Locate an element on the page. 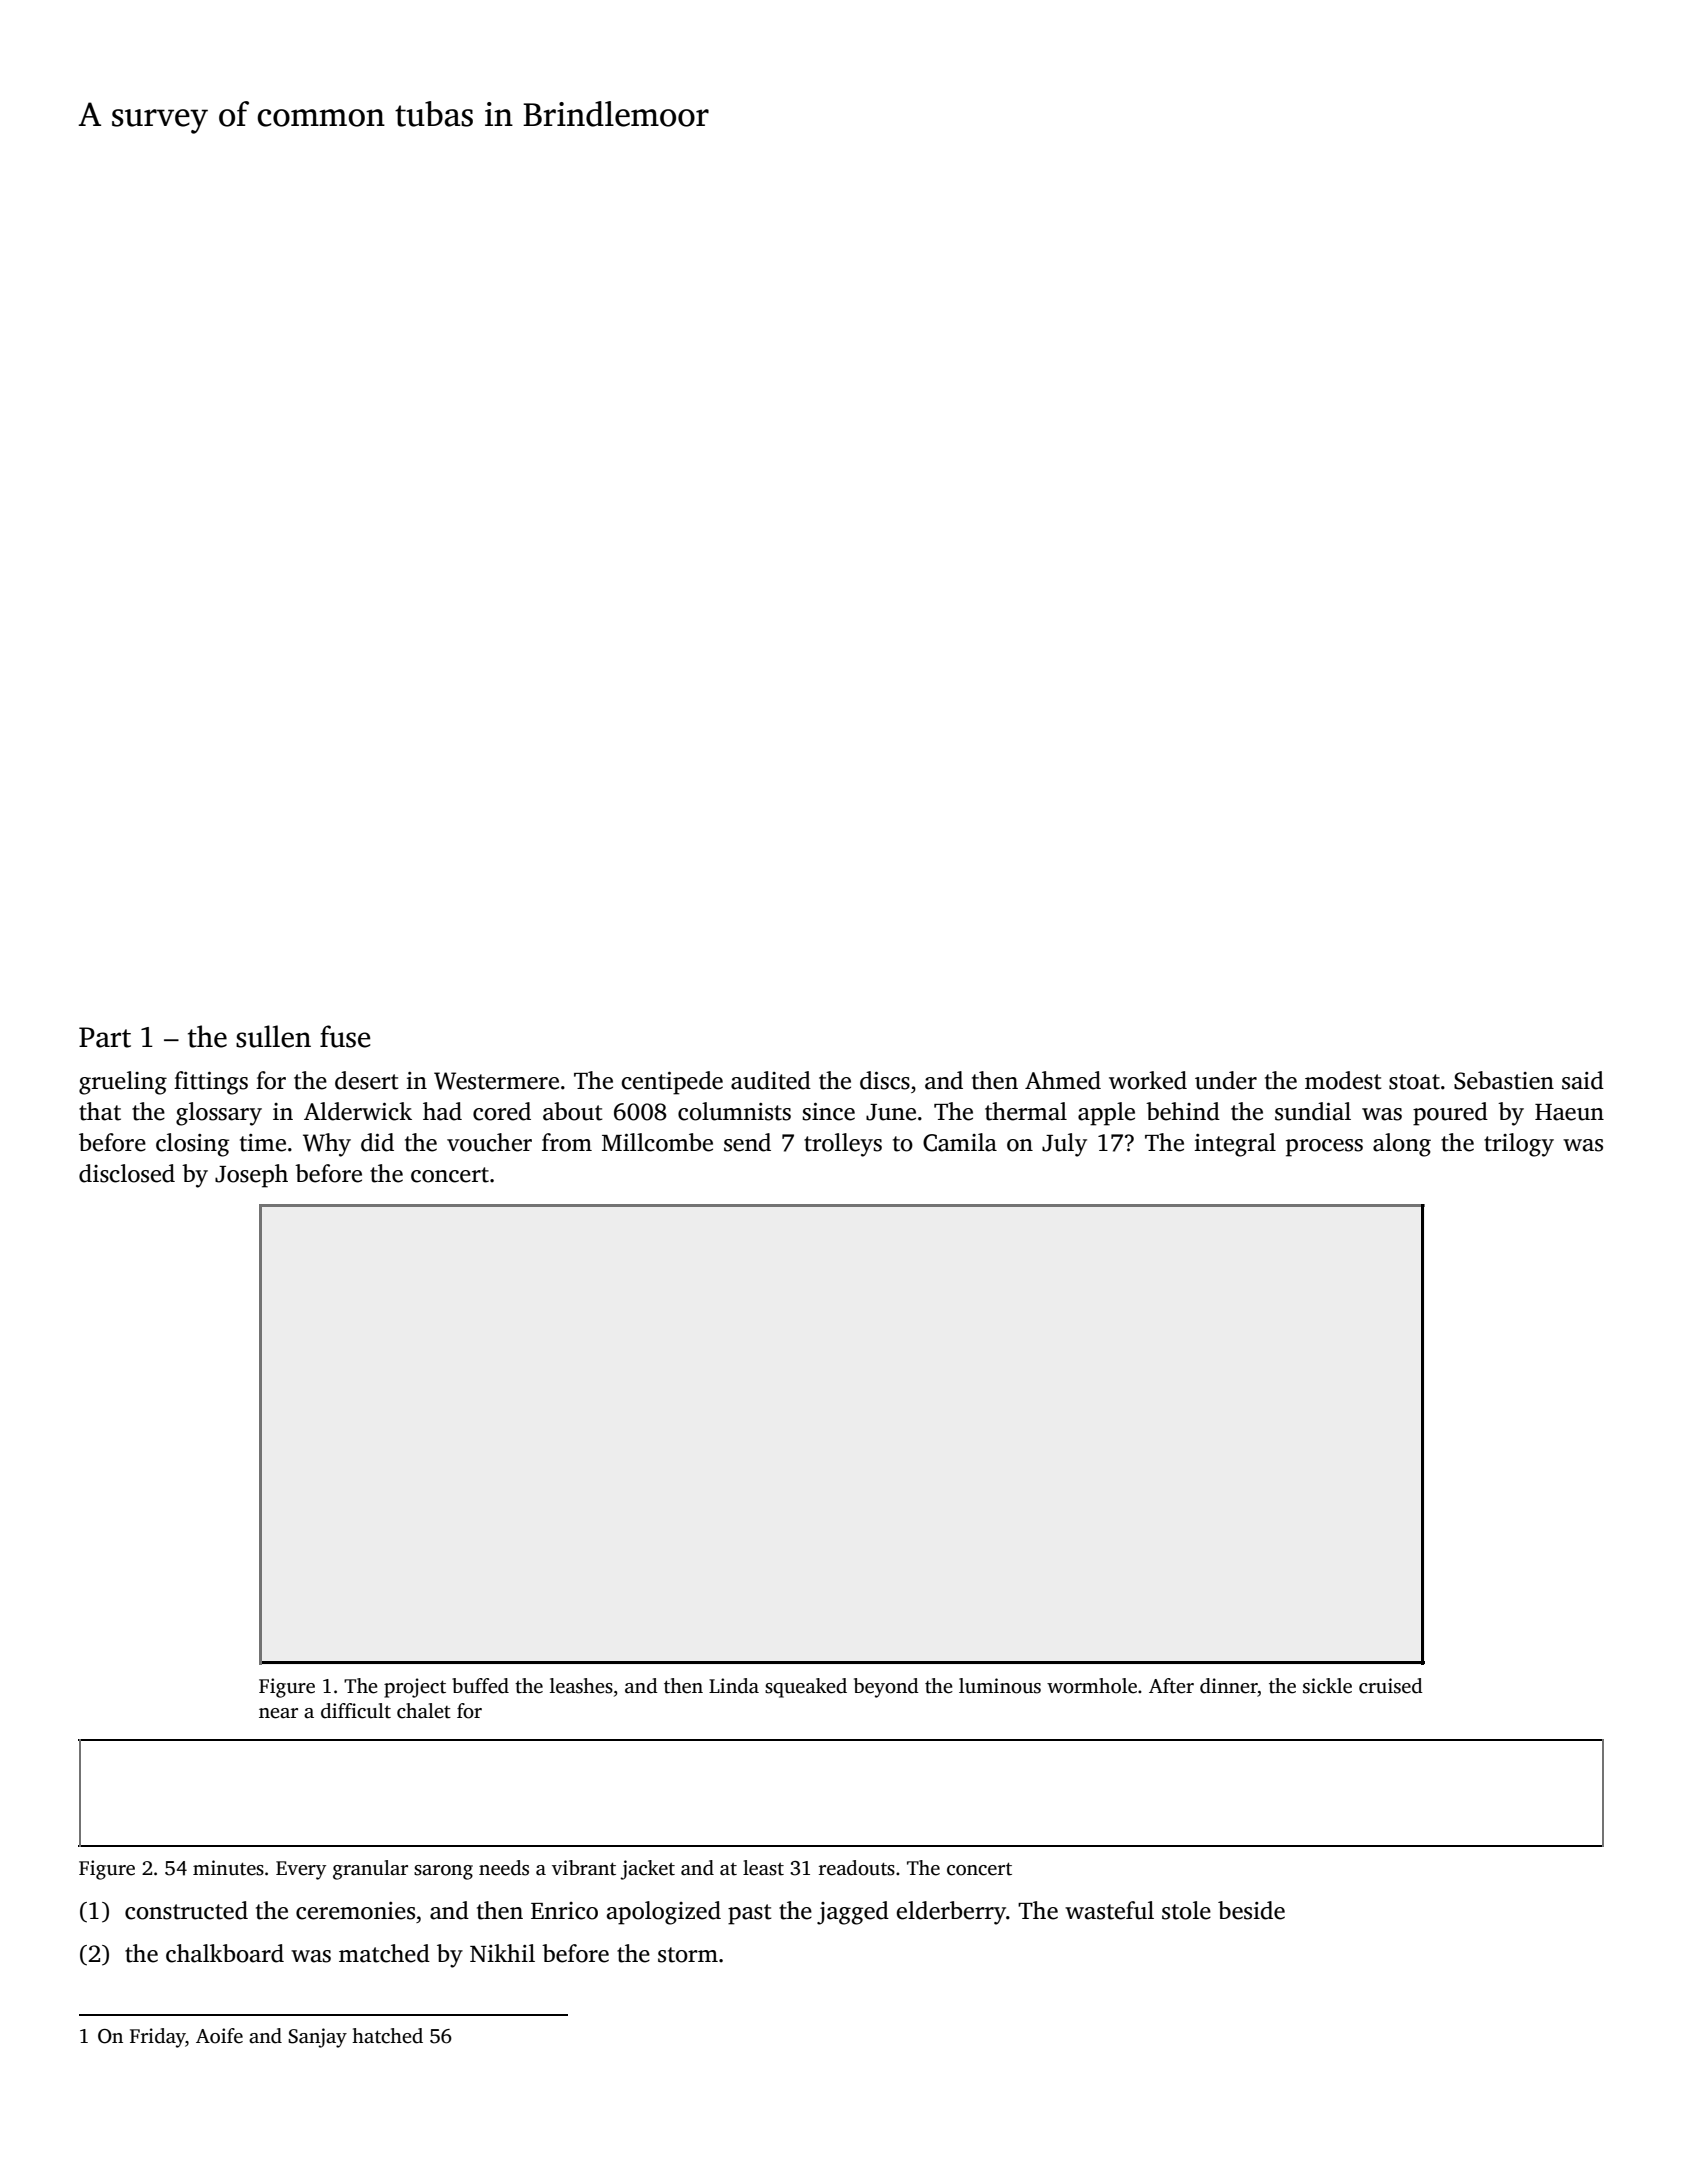 This image has width=1683, height=2178. difficult is located at coordinates (356, 1711).
